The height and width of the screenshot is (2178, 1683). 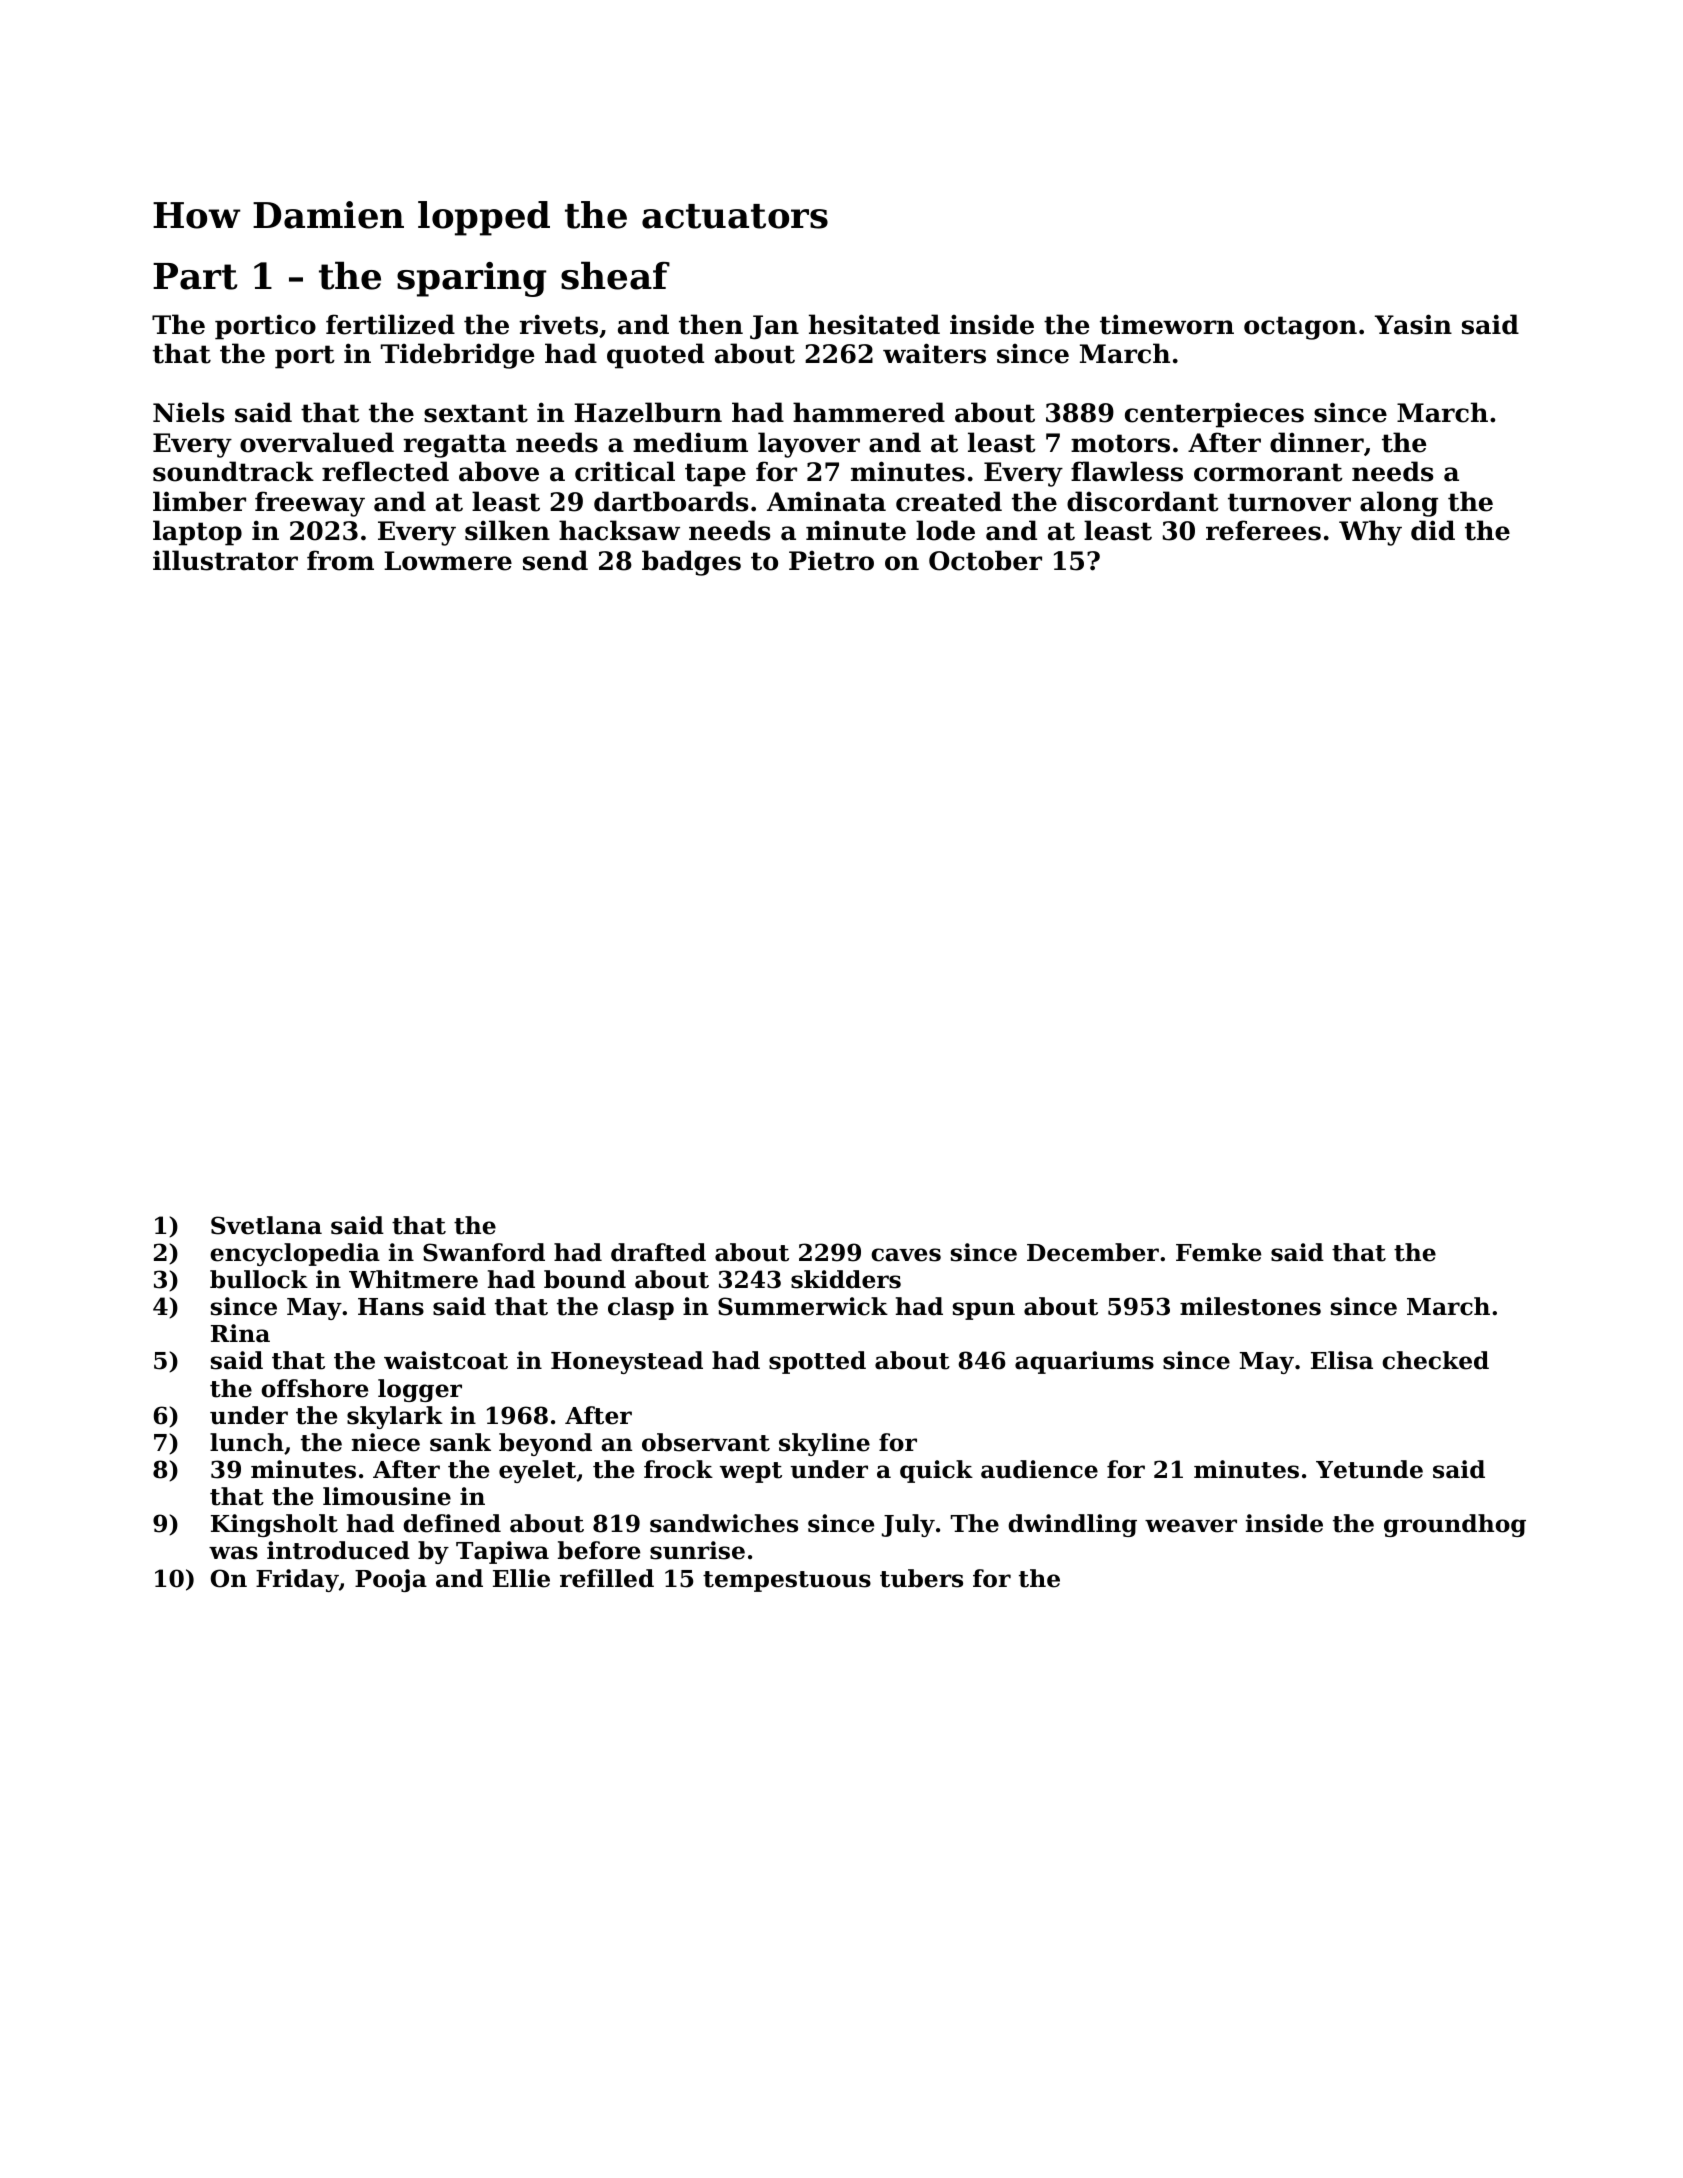 What do you see at coordinates (225, 560) in the screenshot?
I see `illustrator` at bounding box center [225, 560].
